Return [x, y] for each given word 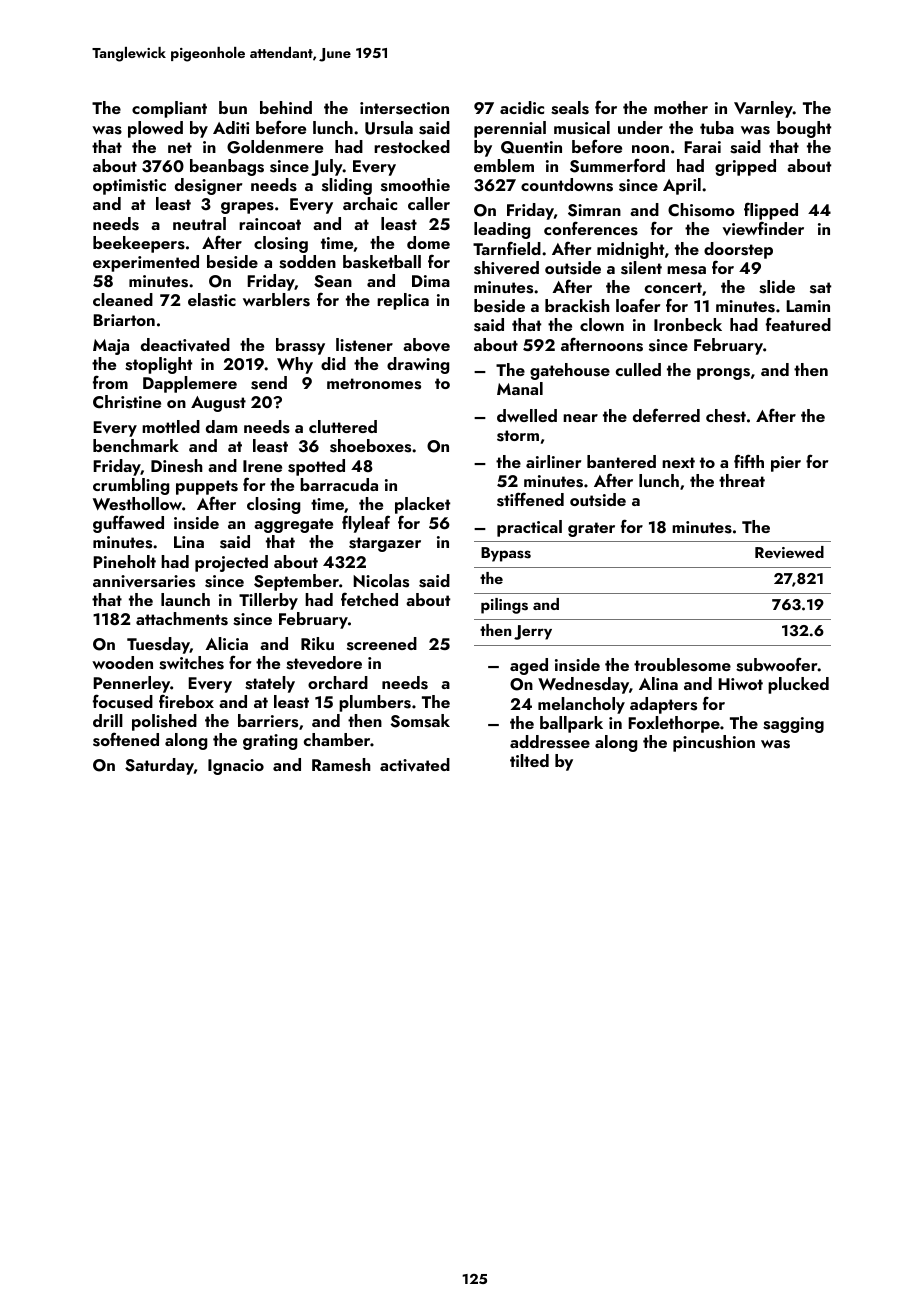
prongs [723, 374]
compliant [169, 109]
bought [804, 129]
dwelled [527, 415]
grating [270, 742]
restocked [412, 147]
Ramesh [341, 765]
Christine [127, 402]
